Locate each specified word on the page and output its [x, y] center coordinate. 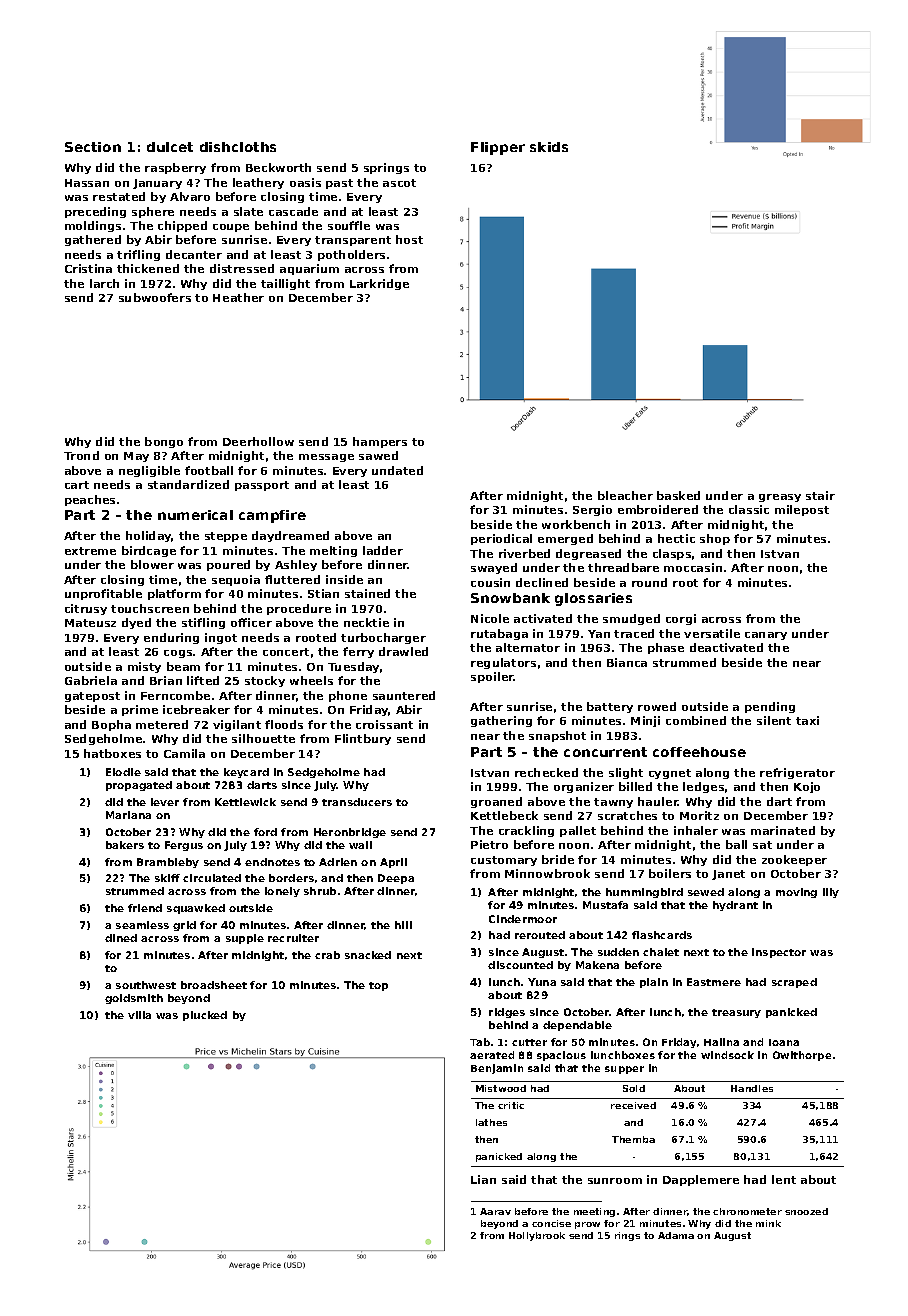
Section [93, 147]
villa [139, 1015]
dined [121, 938]
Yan [599, 634]
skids [549, 147]
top [378, 986]
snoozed [806, 1211]
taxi [807, 720]
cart [77, 485]
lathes [491, 1122]
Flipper [498, 148]
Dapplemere [701, 1180]
